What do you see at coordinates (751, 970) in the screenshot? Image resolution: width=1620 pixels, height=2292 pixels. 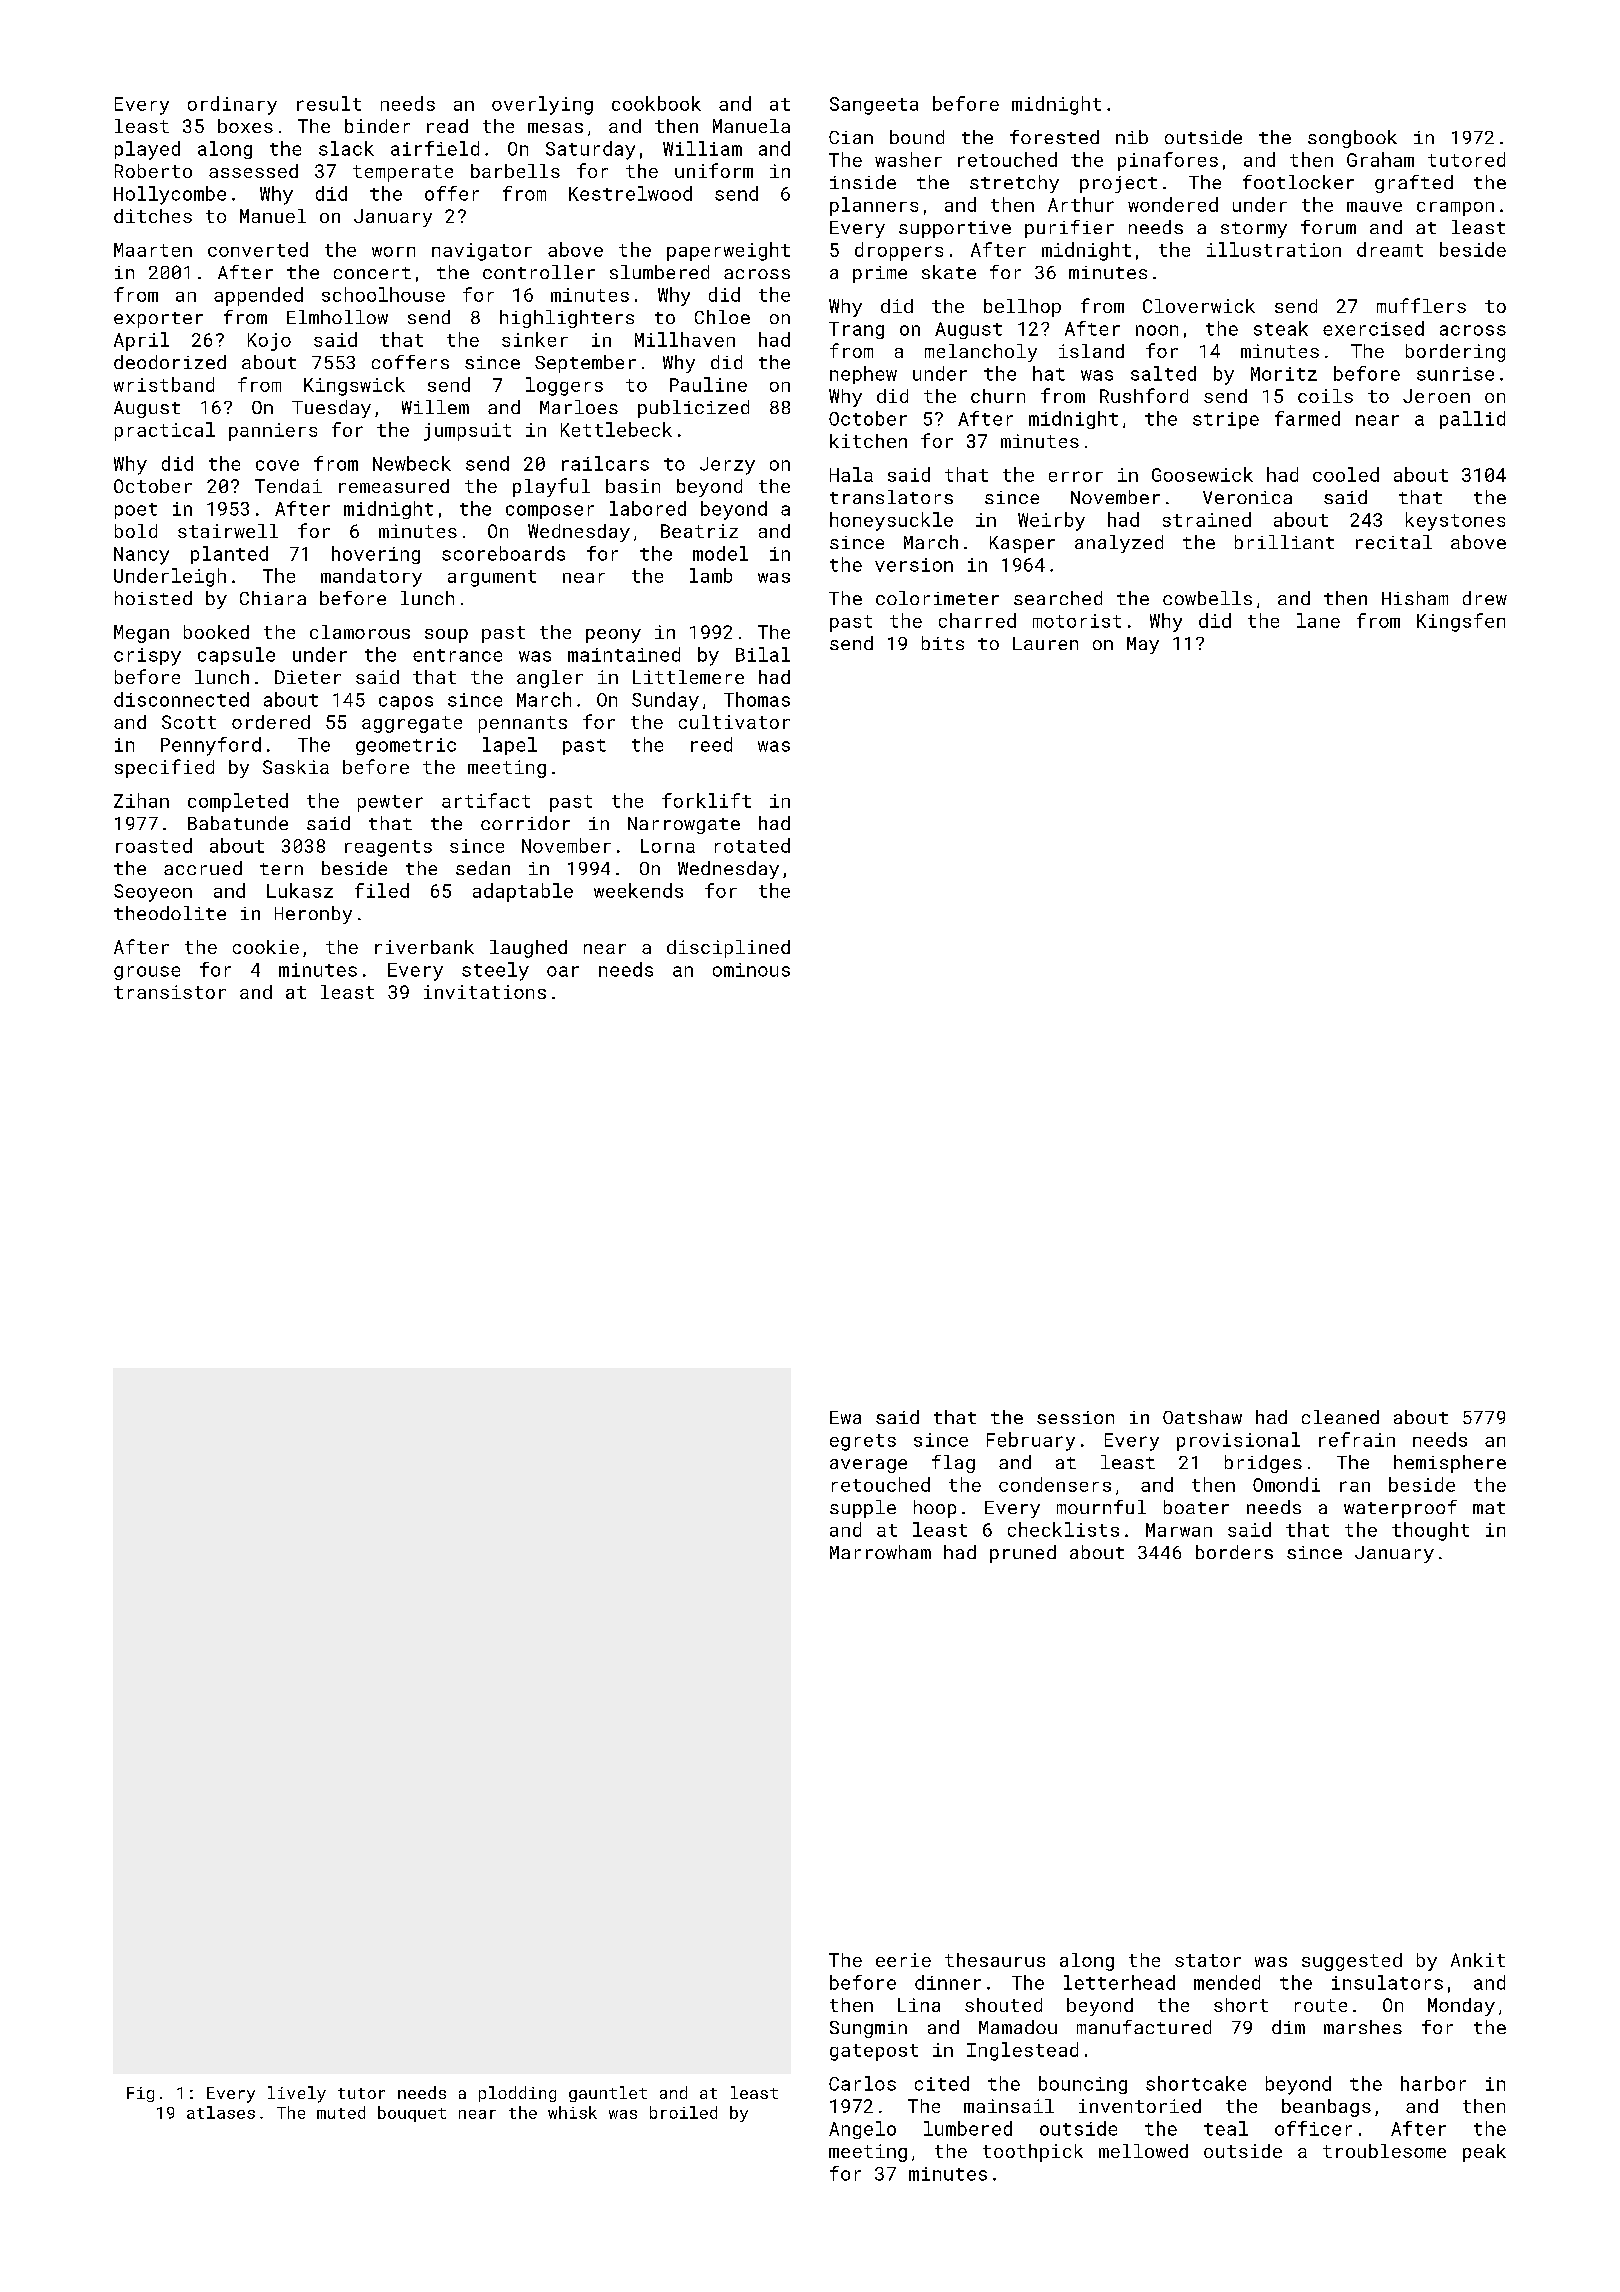 I see `ominous` at bounding box center [751, 970].
